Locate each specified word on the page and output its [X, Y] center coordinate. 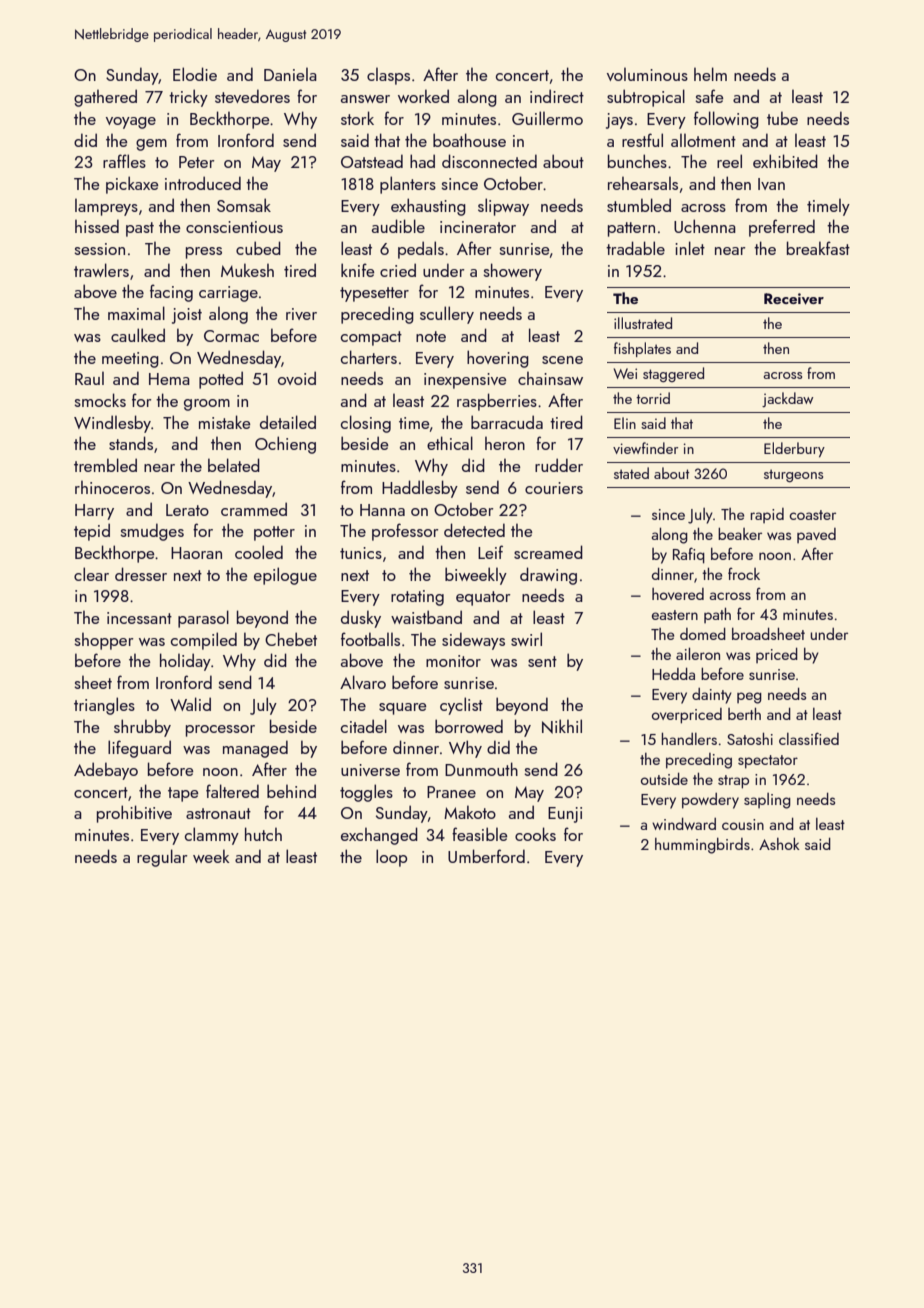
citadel [364, 726]
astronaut [218, 813]
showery [512, 272]
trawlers [101, 270]
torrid [653, 398]
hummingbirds [702, 846]
